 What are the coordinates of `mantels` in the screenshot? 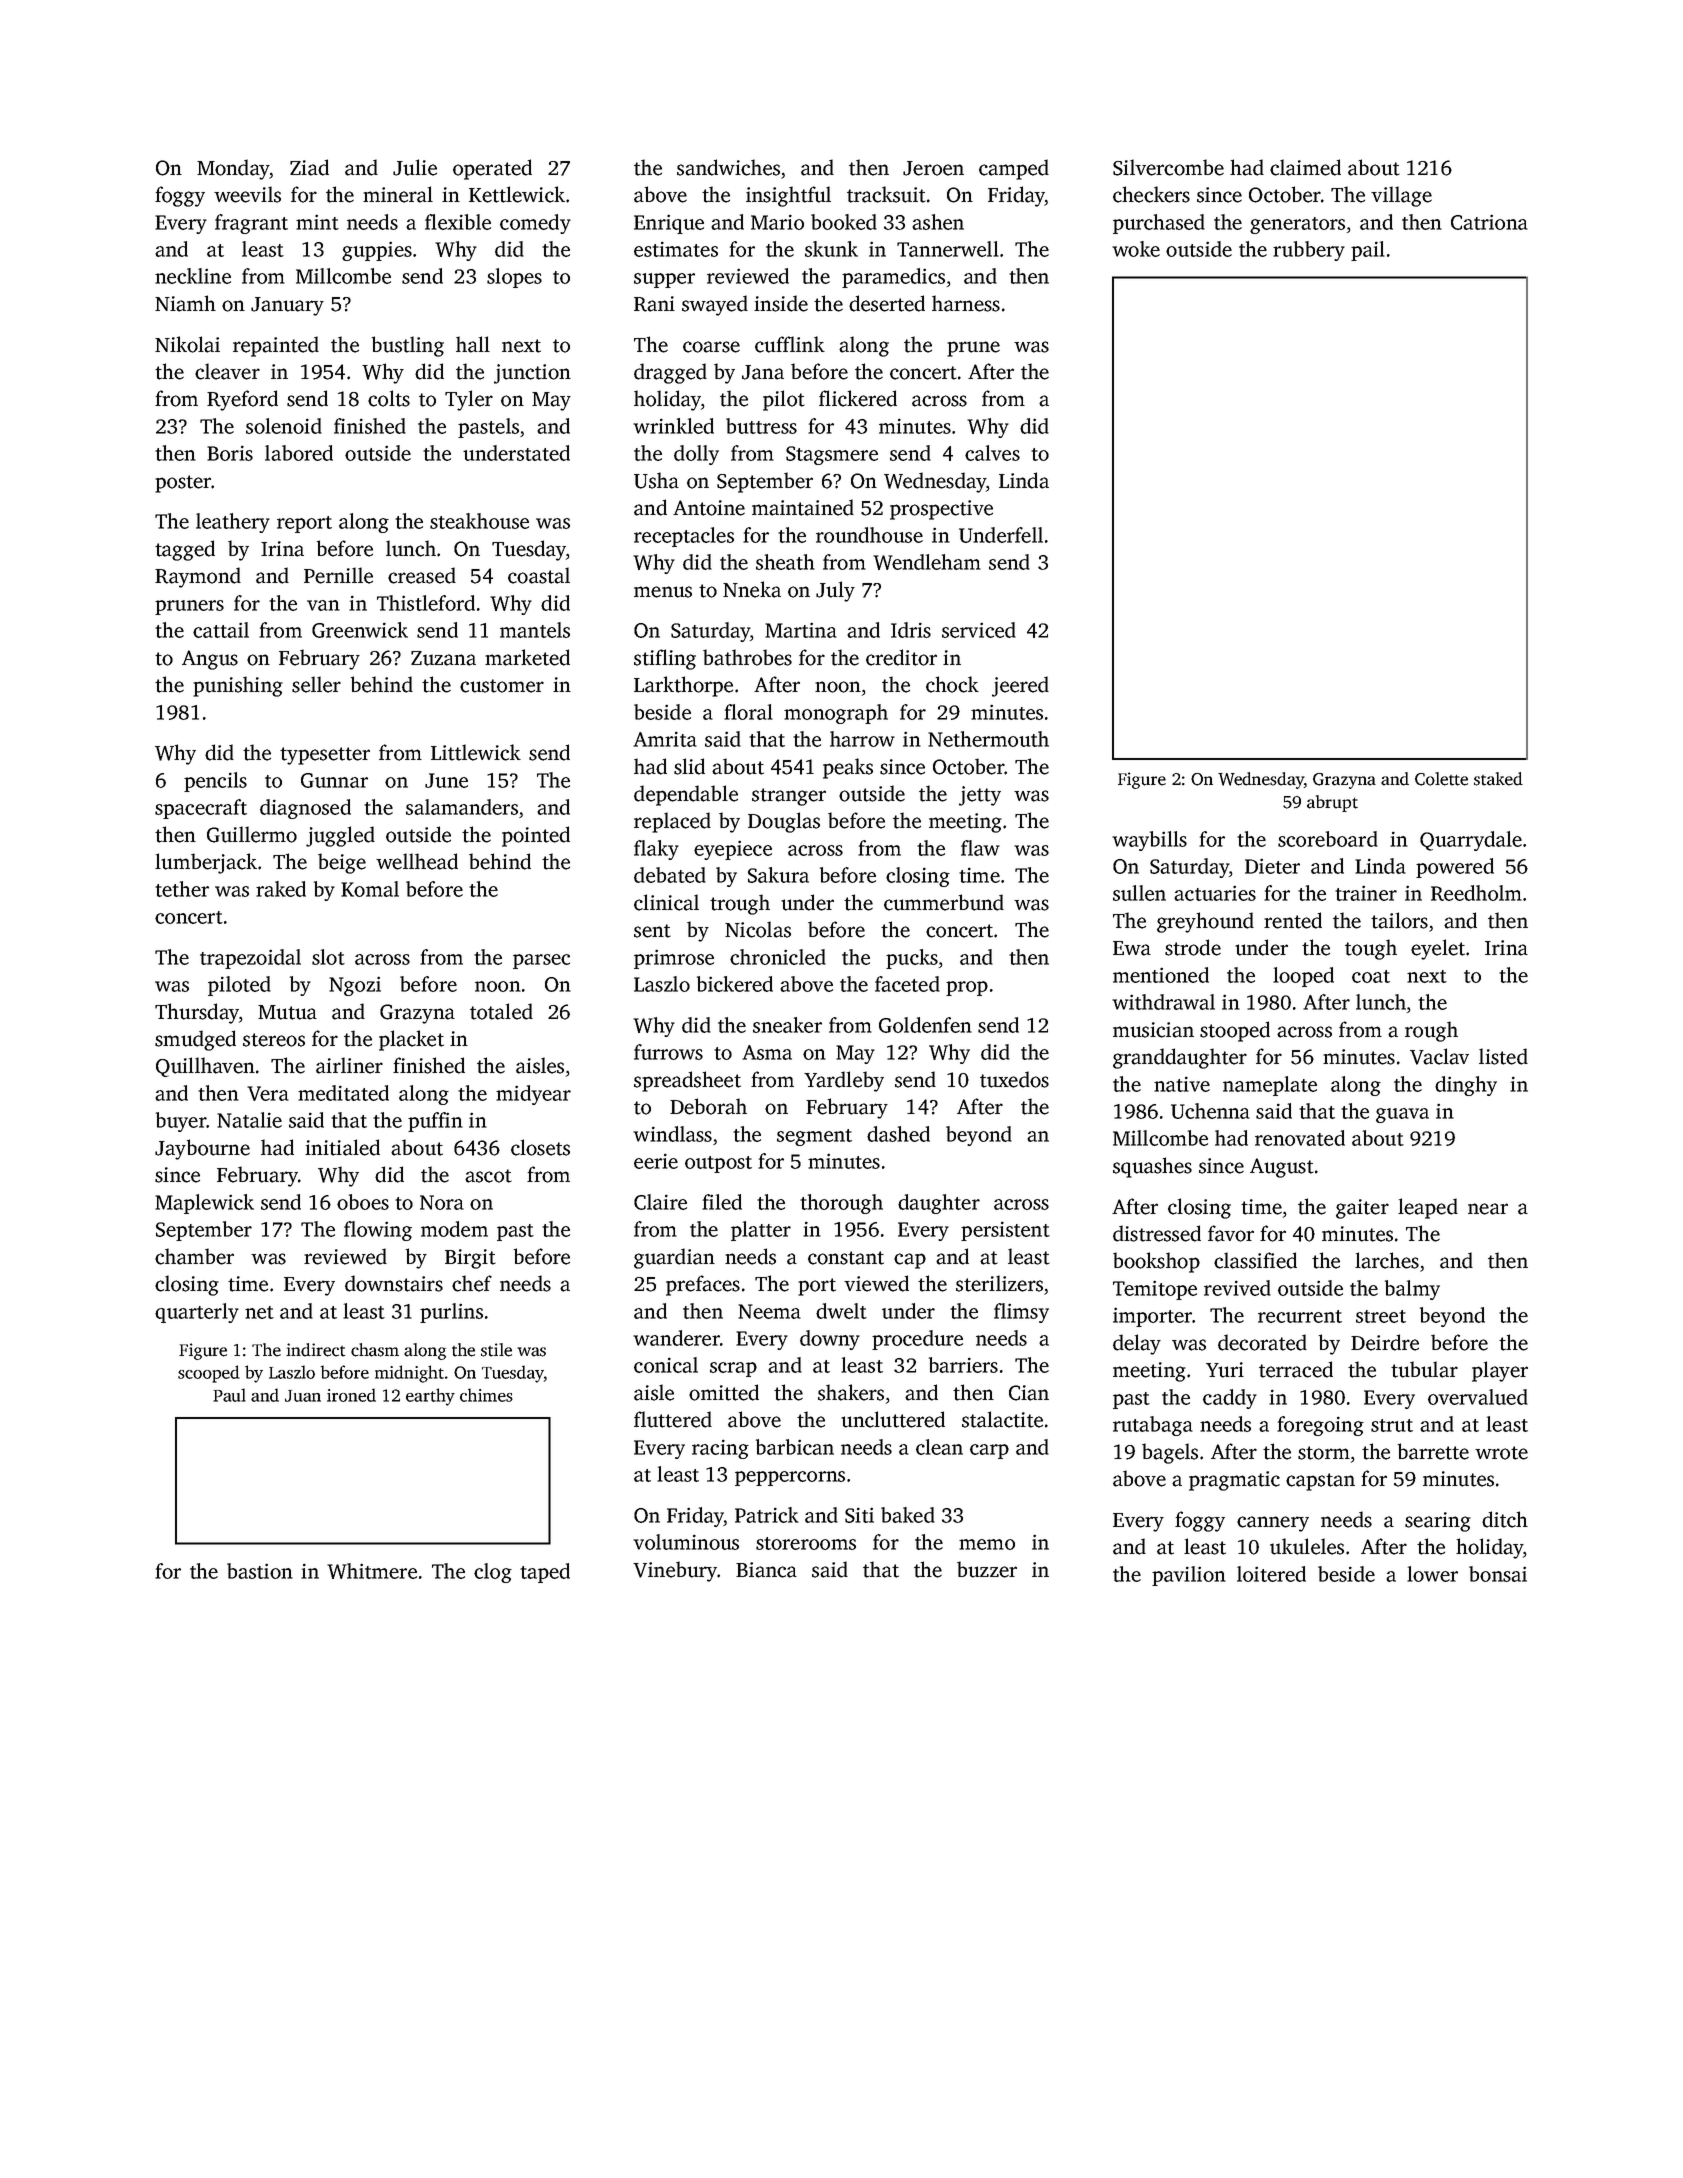 It's located at (535, 630).
